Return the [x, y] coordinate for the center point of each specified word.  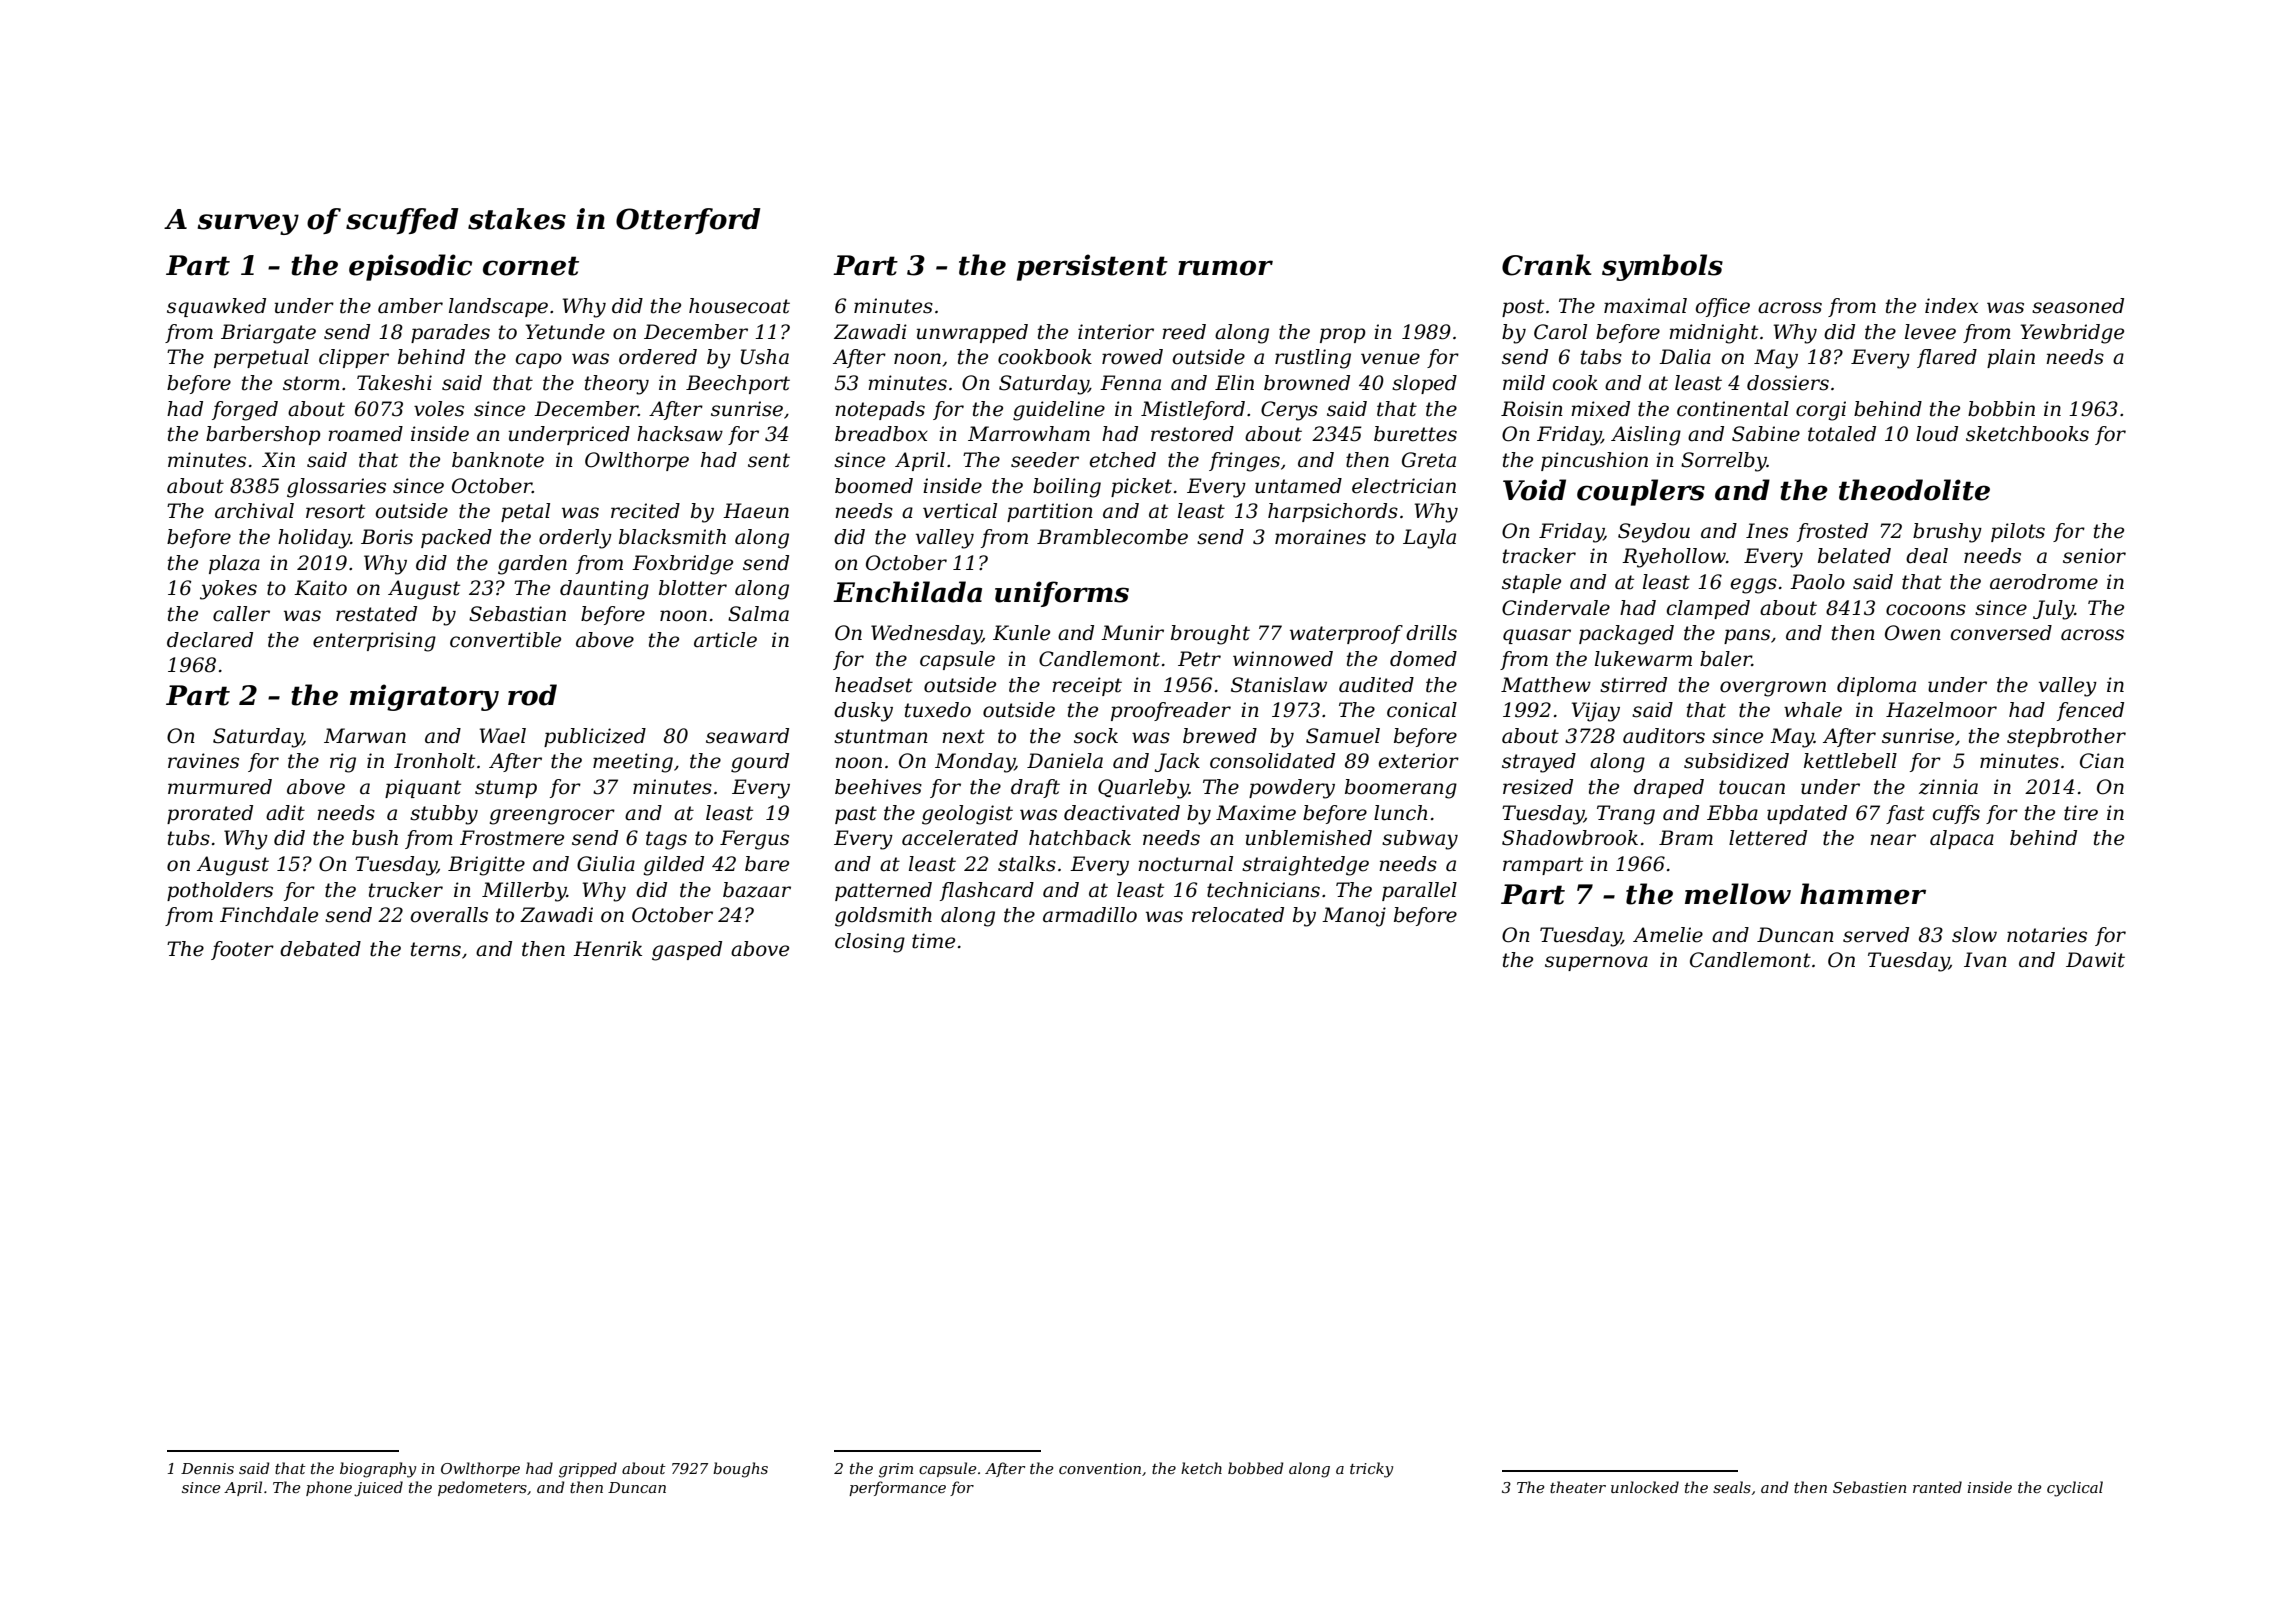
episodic [410, 267]
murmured [220, 787]
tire [2081, 813]
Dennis [207, 1468]
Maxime [1256, 813]
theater [1578, 1487]
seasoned [2078, 306]
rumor [1225, 268]
